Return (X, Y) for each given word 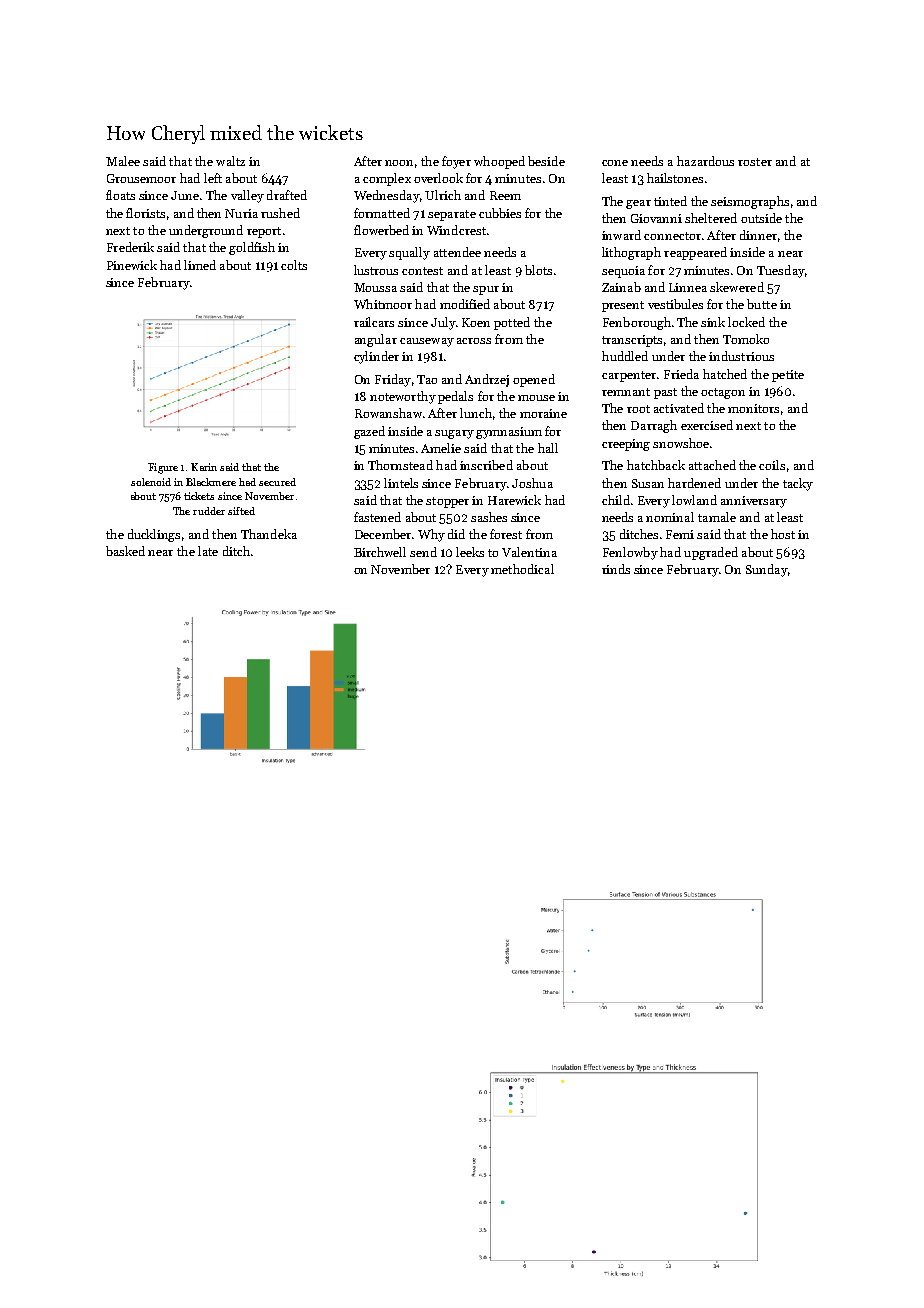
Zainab (621, 287)
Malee (123, 161)
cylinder (376, 357)
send (423, 552)
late (208, 551)
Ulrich (443, 195)
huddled (625, 356)
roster (755, 162)
